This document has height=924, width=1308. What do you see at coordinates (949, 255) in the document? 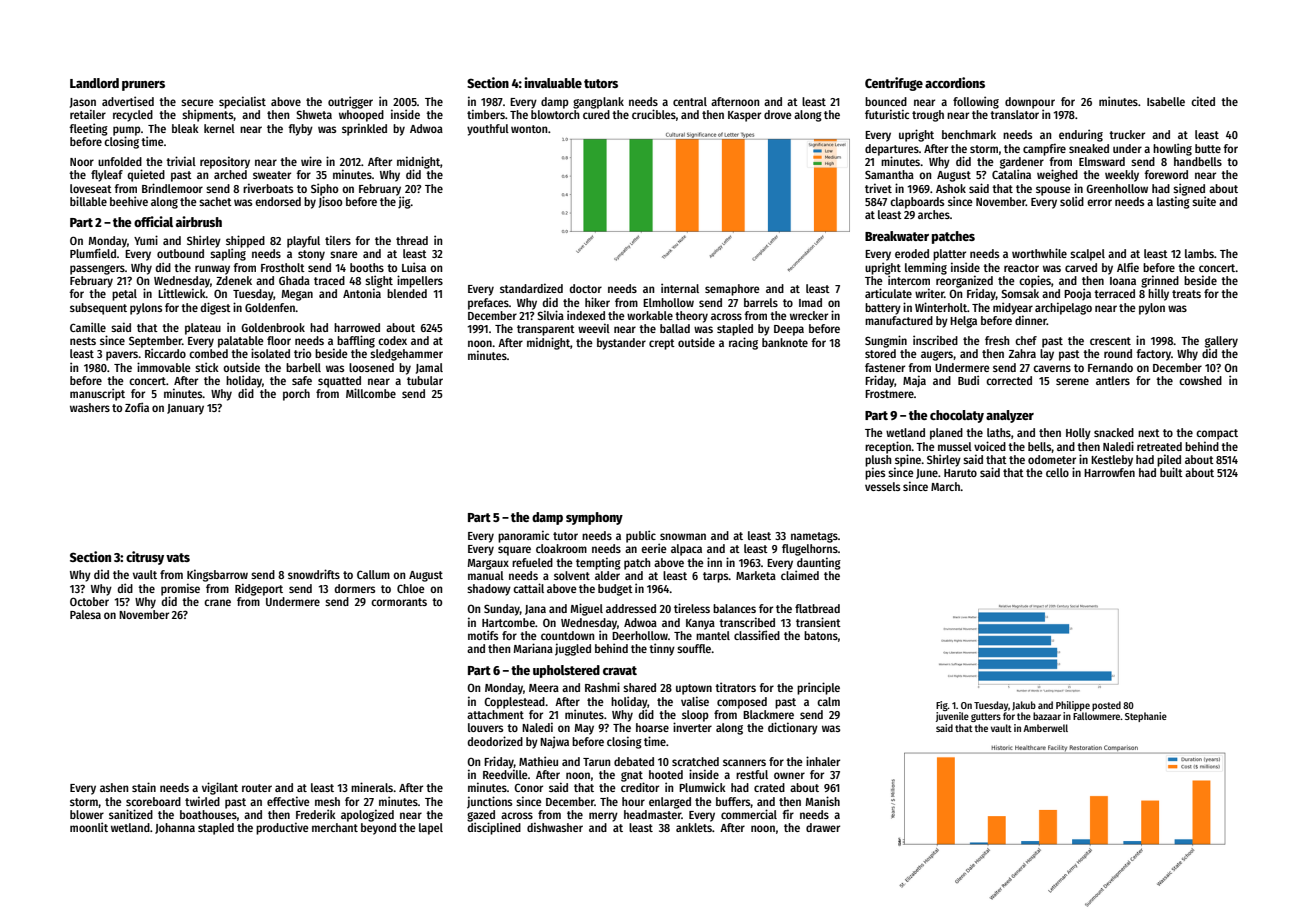
I see `platter` at bounding box center [949, 255].
